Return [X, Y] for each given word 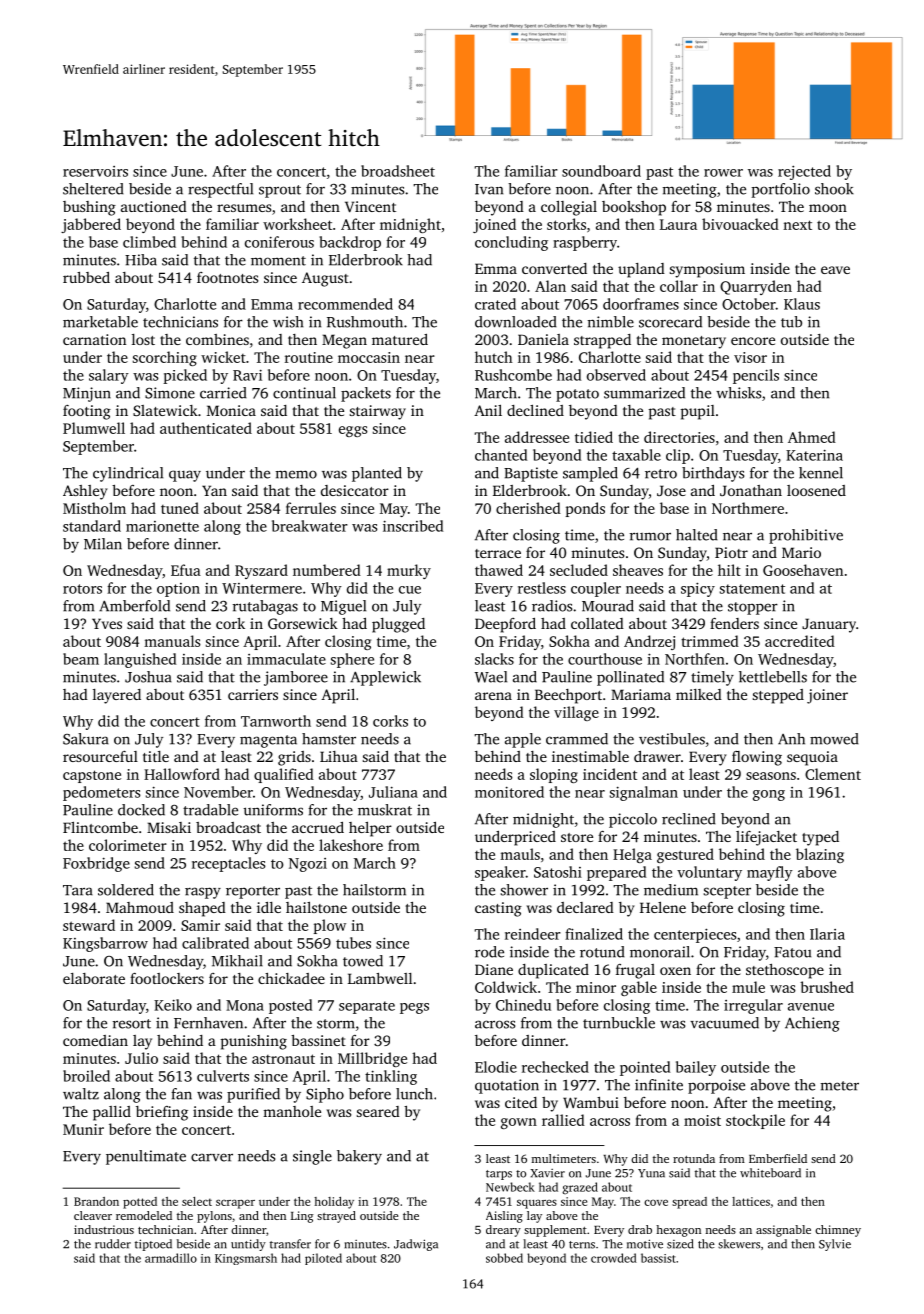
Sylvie [835, 1245]
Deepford [505, 625]
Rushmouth [365, 322]
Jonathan [751, 490]
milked [699, 694]
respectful [220, 190]
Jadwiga [416, 1245]
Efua [186, 570]
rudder [113, 1244]
